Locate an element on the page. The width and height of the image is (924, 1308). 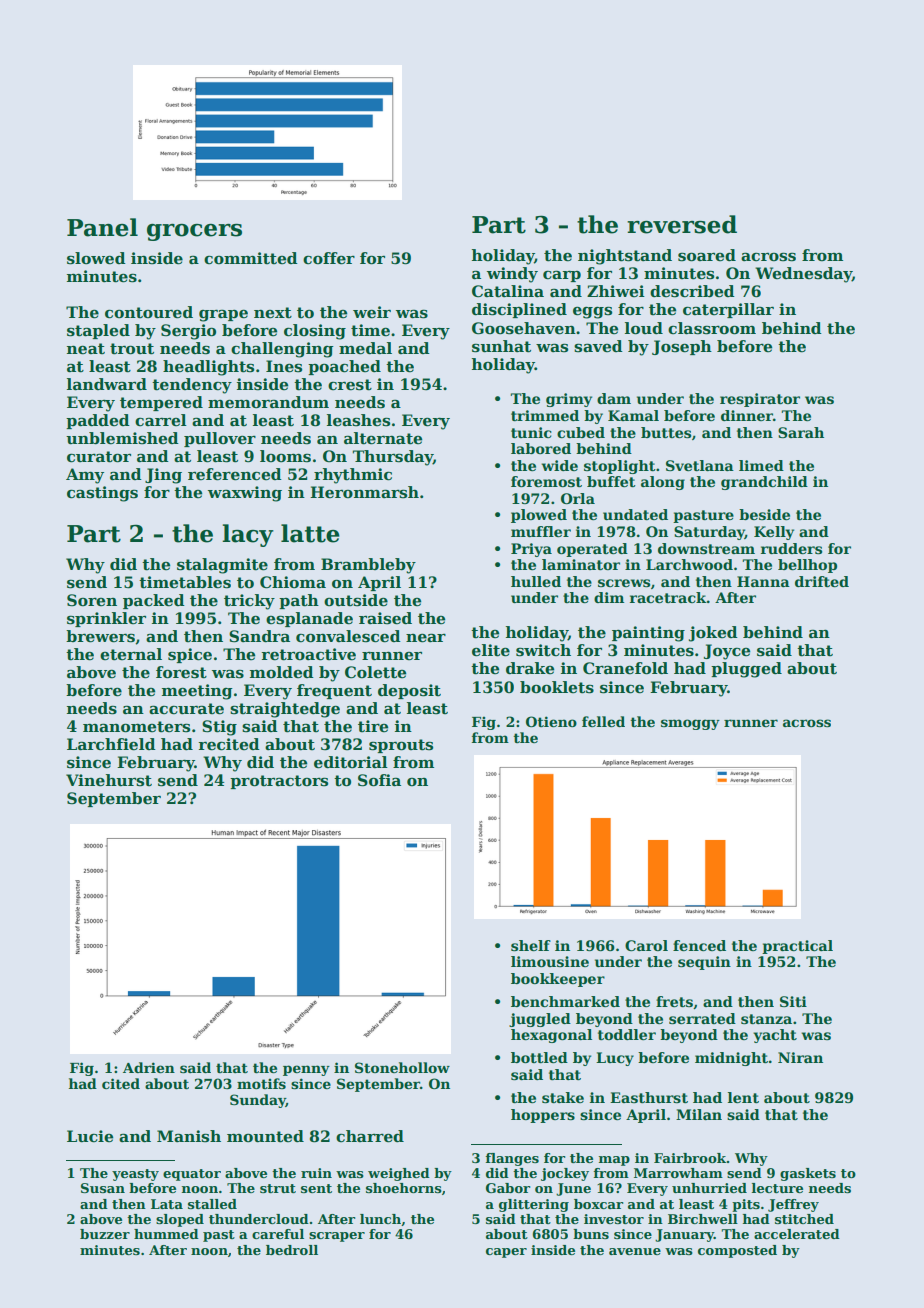
Otieno is located at coordinates (551, 721).
